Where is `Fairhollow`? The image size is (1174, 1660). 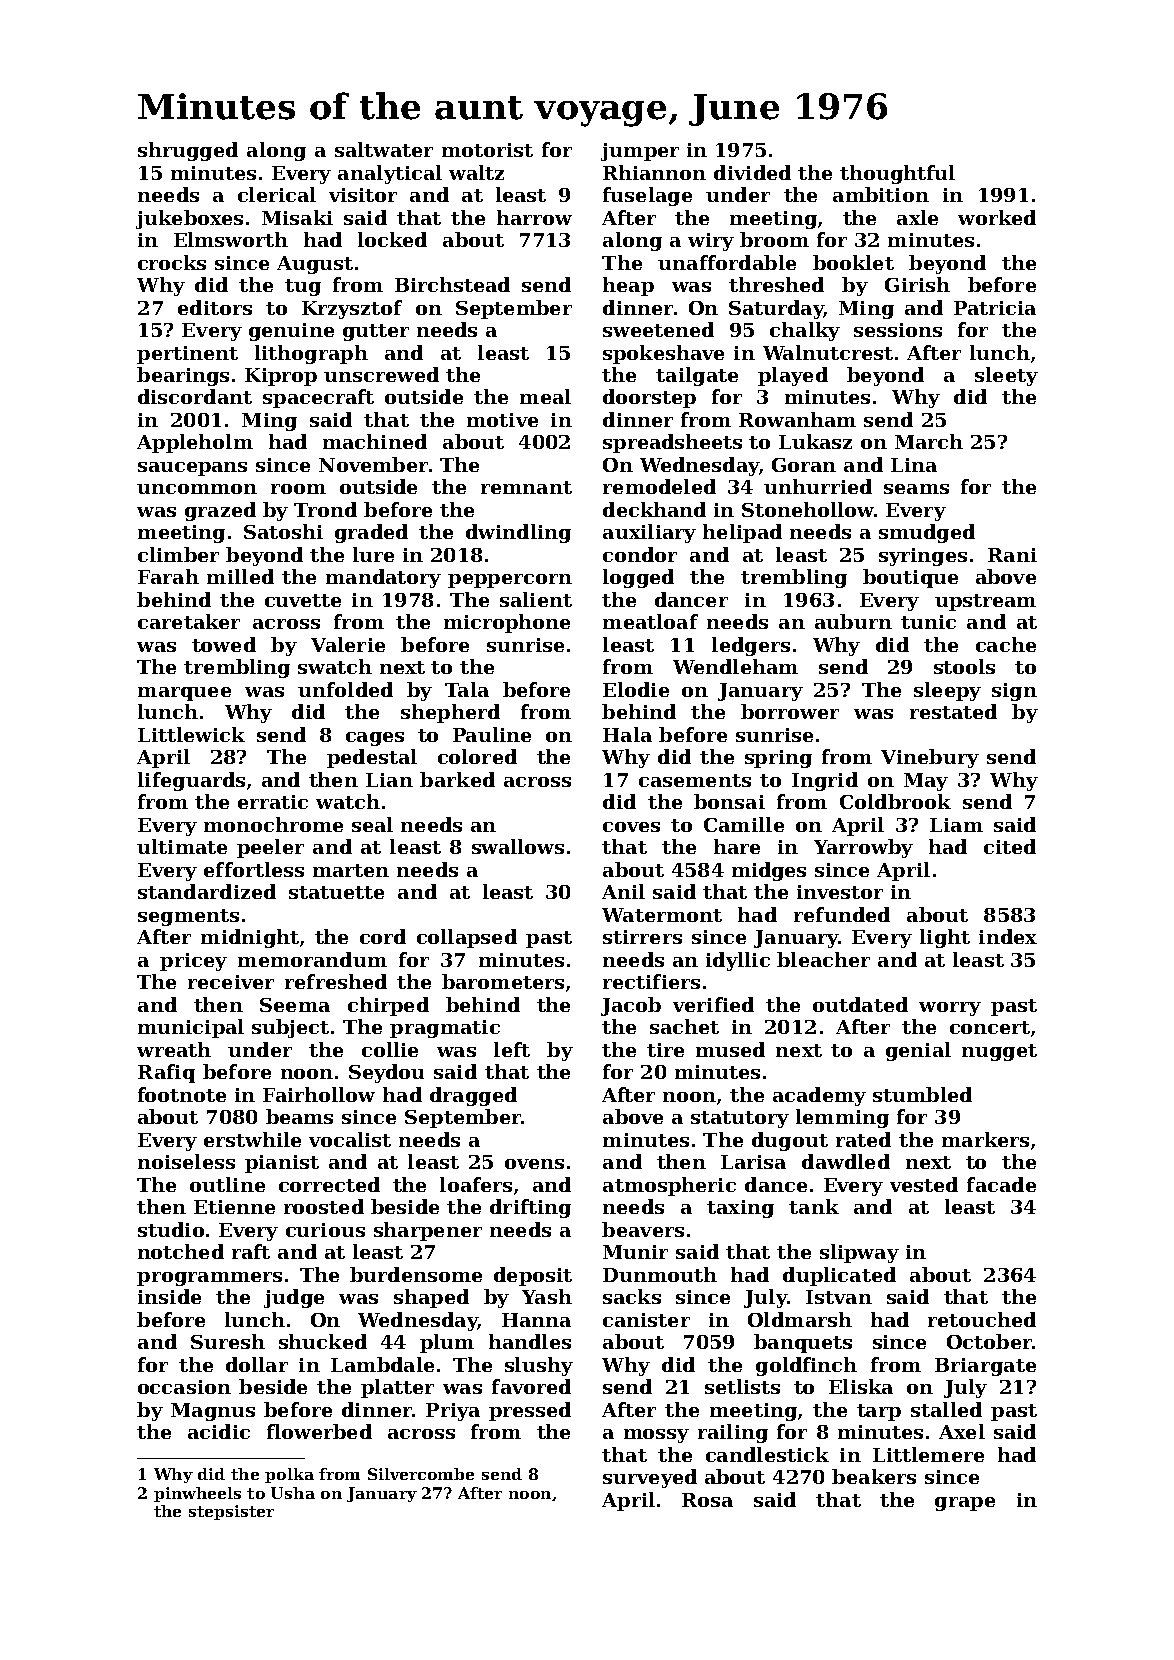 Fairhollow is located at coordinates (319, 1094).
